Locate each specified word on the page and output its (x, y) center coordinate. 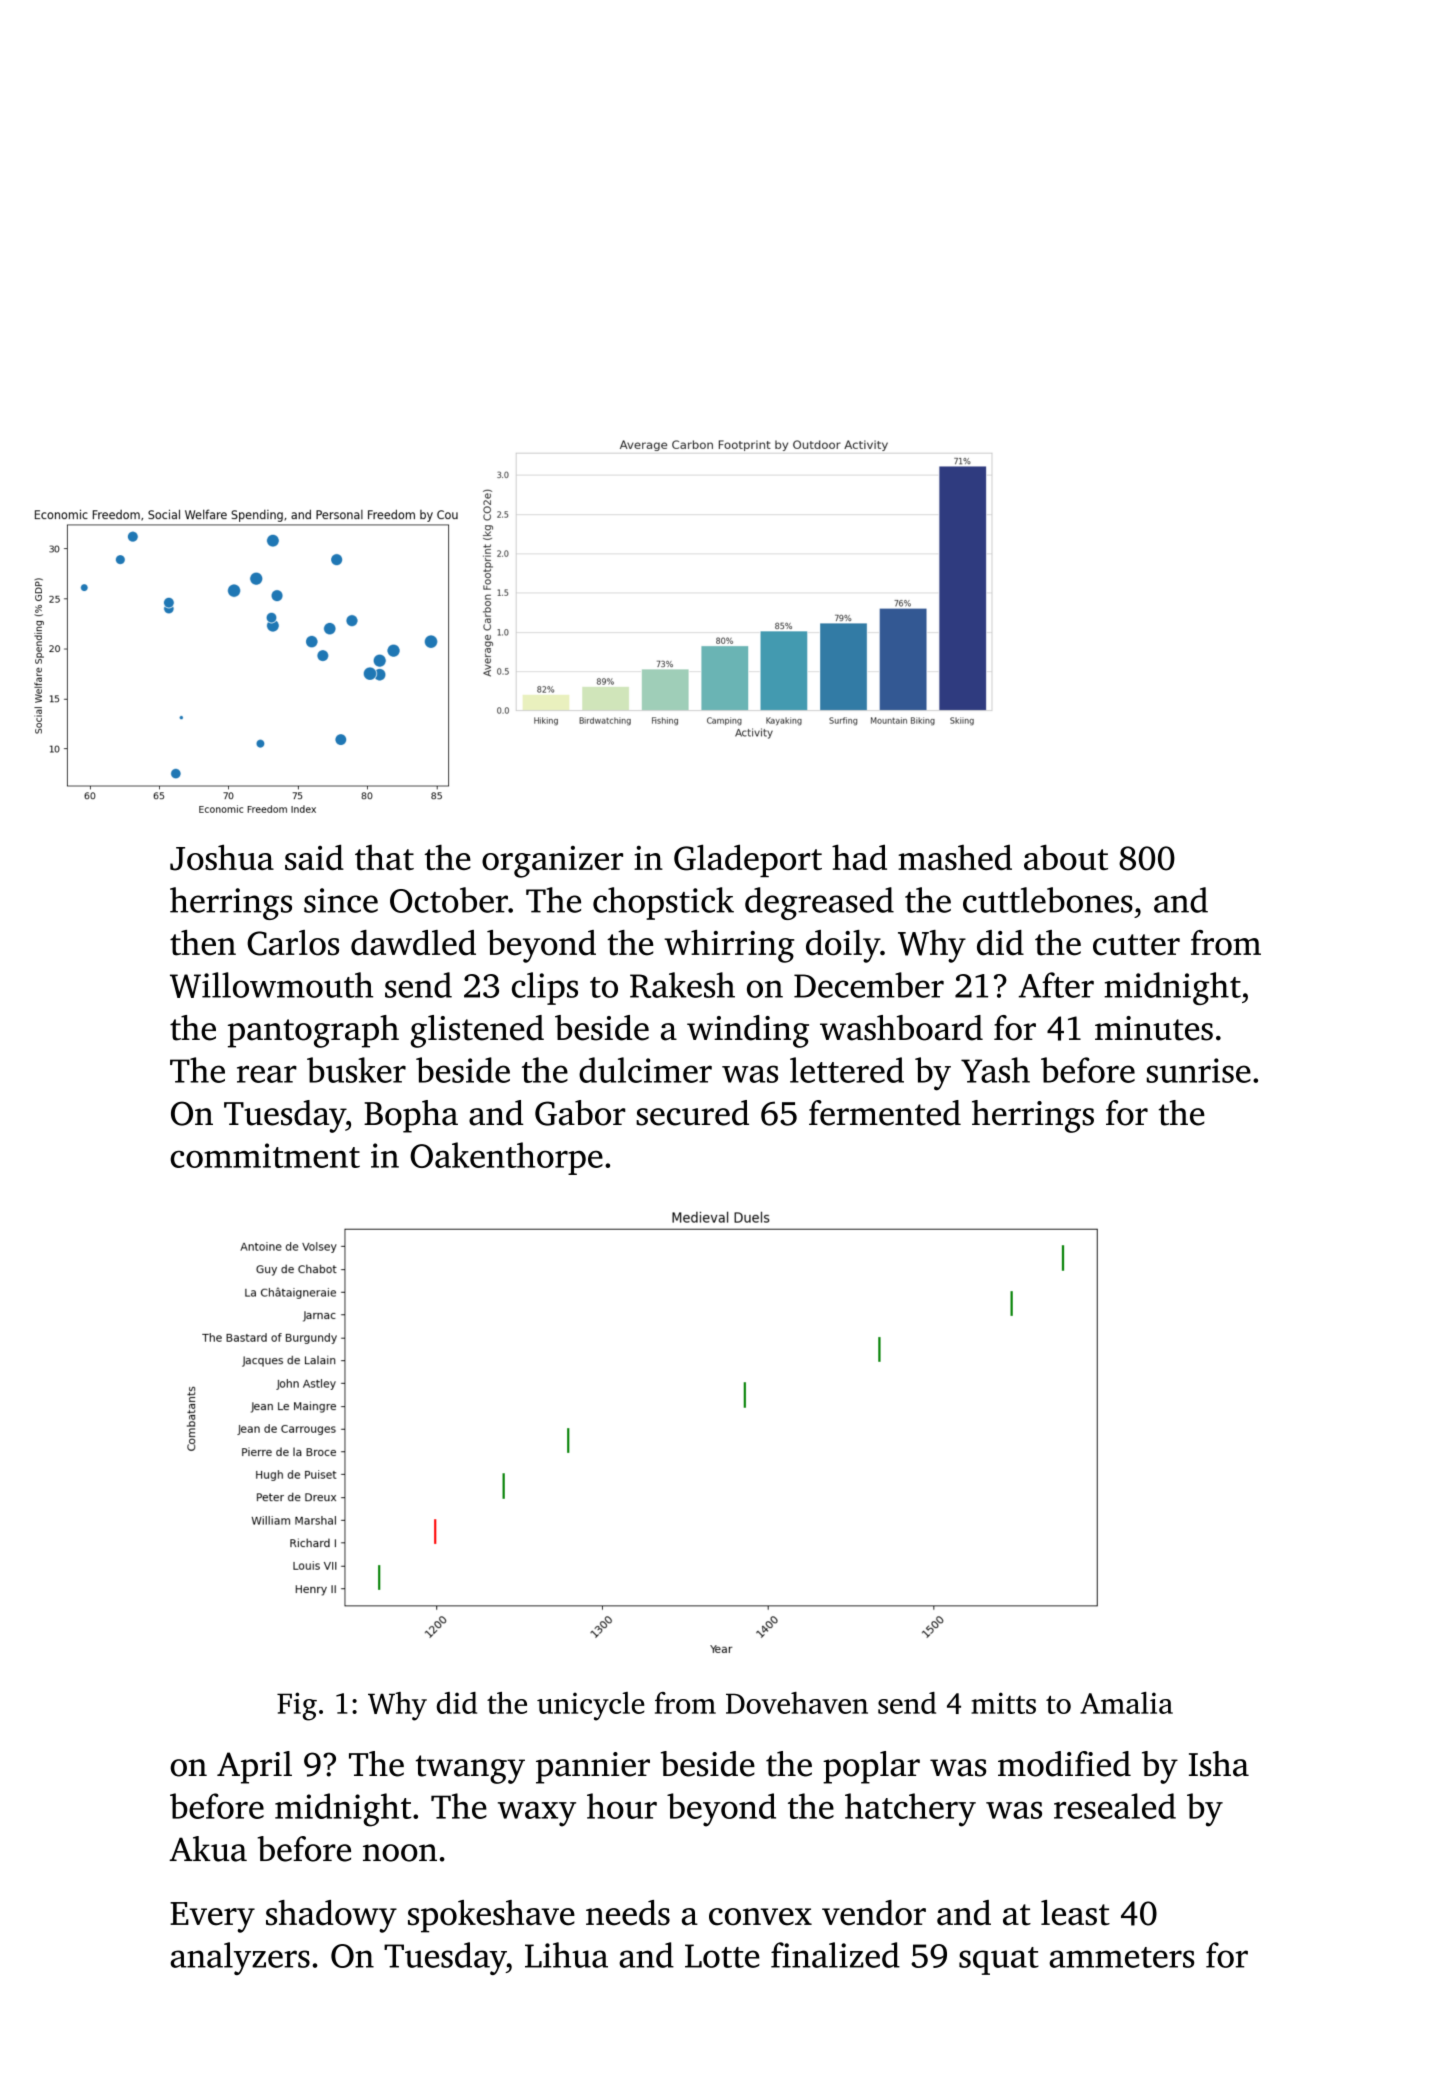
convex (760, 1917)
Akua (208, 1849)
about (1066, 857)
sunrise (1199, 1070)
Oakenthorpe (506, 1158)
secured (692, 1113)
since (341, 900)
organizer (552, 862)
